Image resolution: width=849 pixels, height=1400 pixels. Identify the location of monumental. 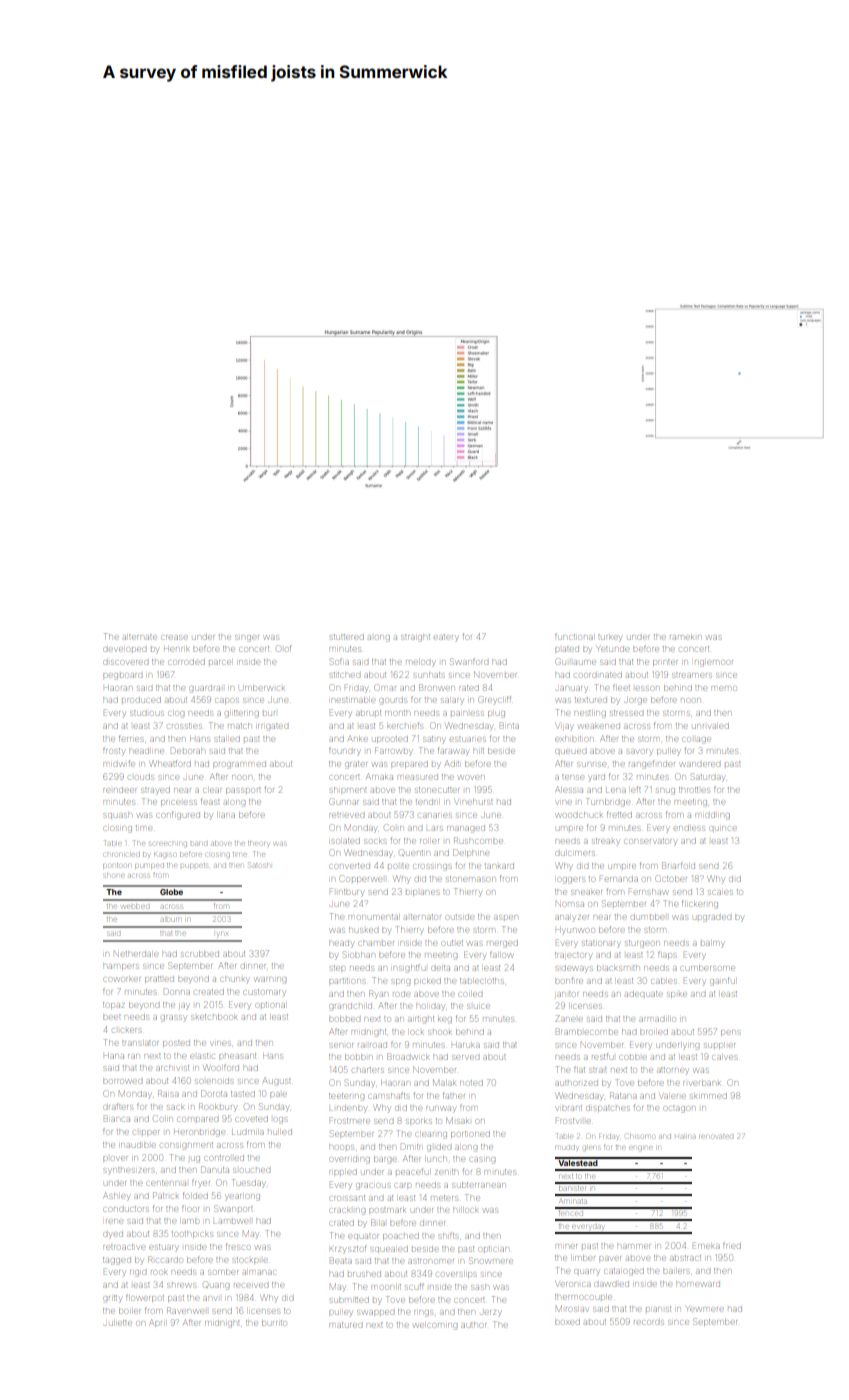
(373, 917).
